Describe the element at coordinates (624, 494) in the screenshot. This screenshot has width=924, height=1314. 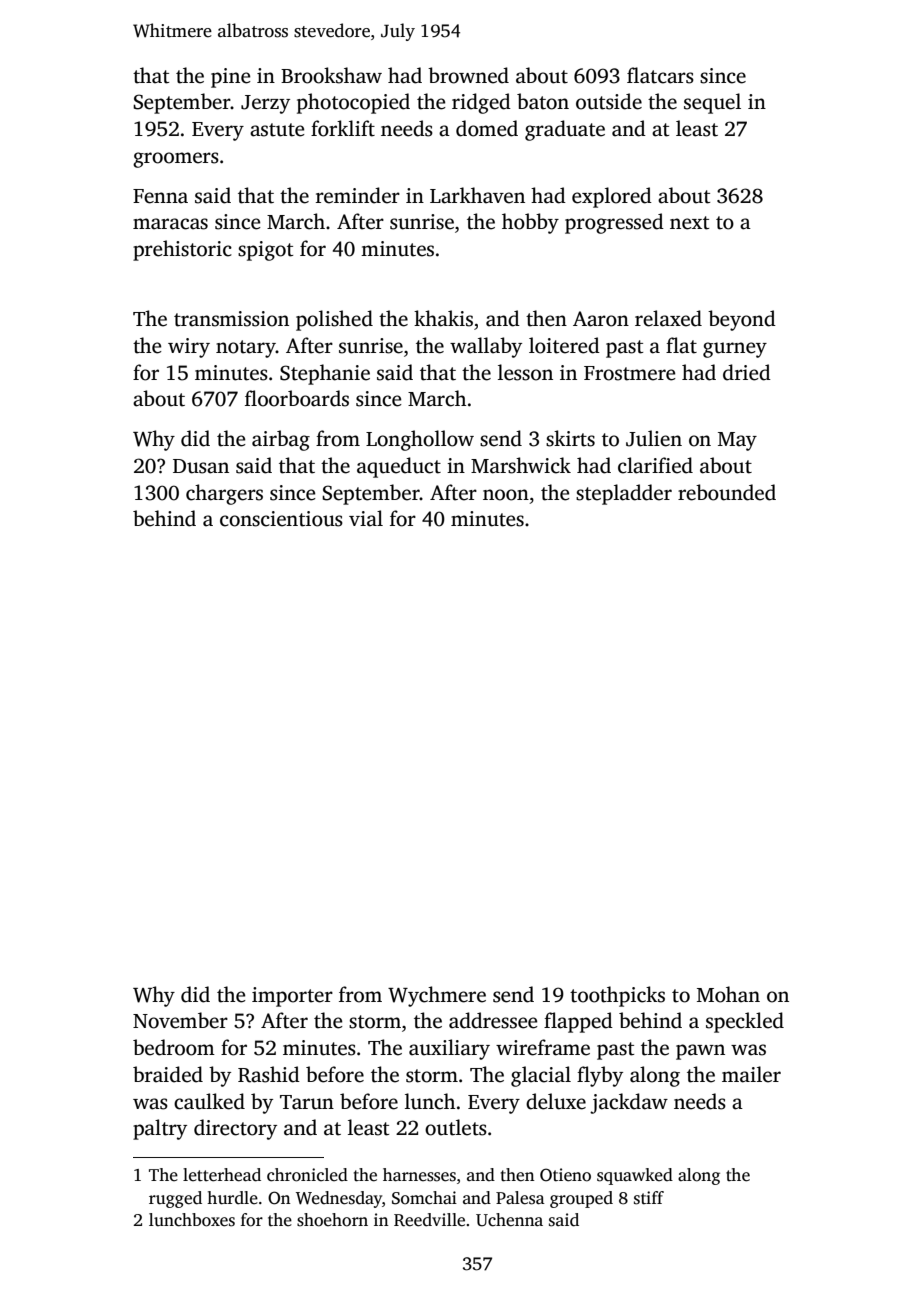
I see `stepladder` at that location.
